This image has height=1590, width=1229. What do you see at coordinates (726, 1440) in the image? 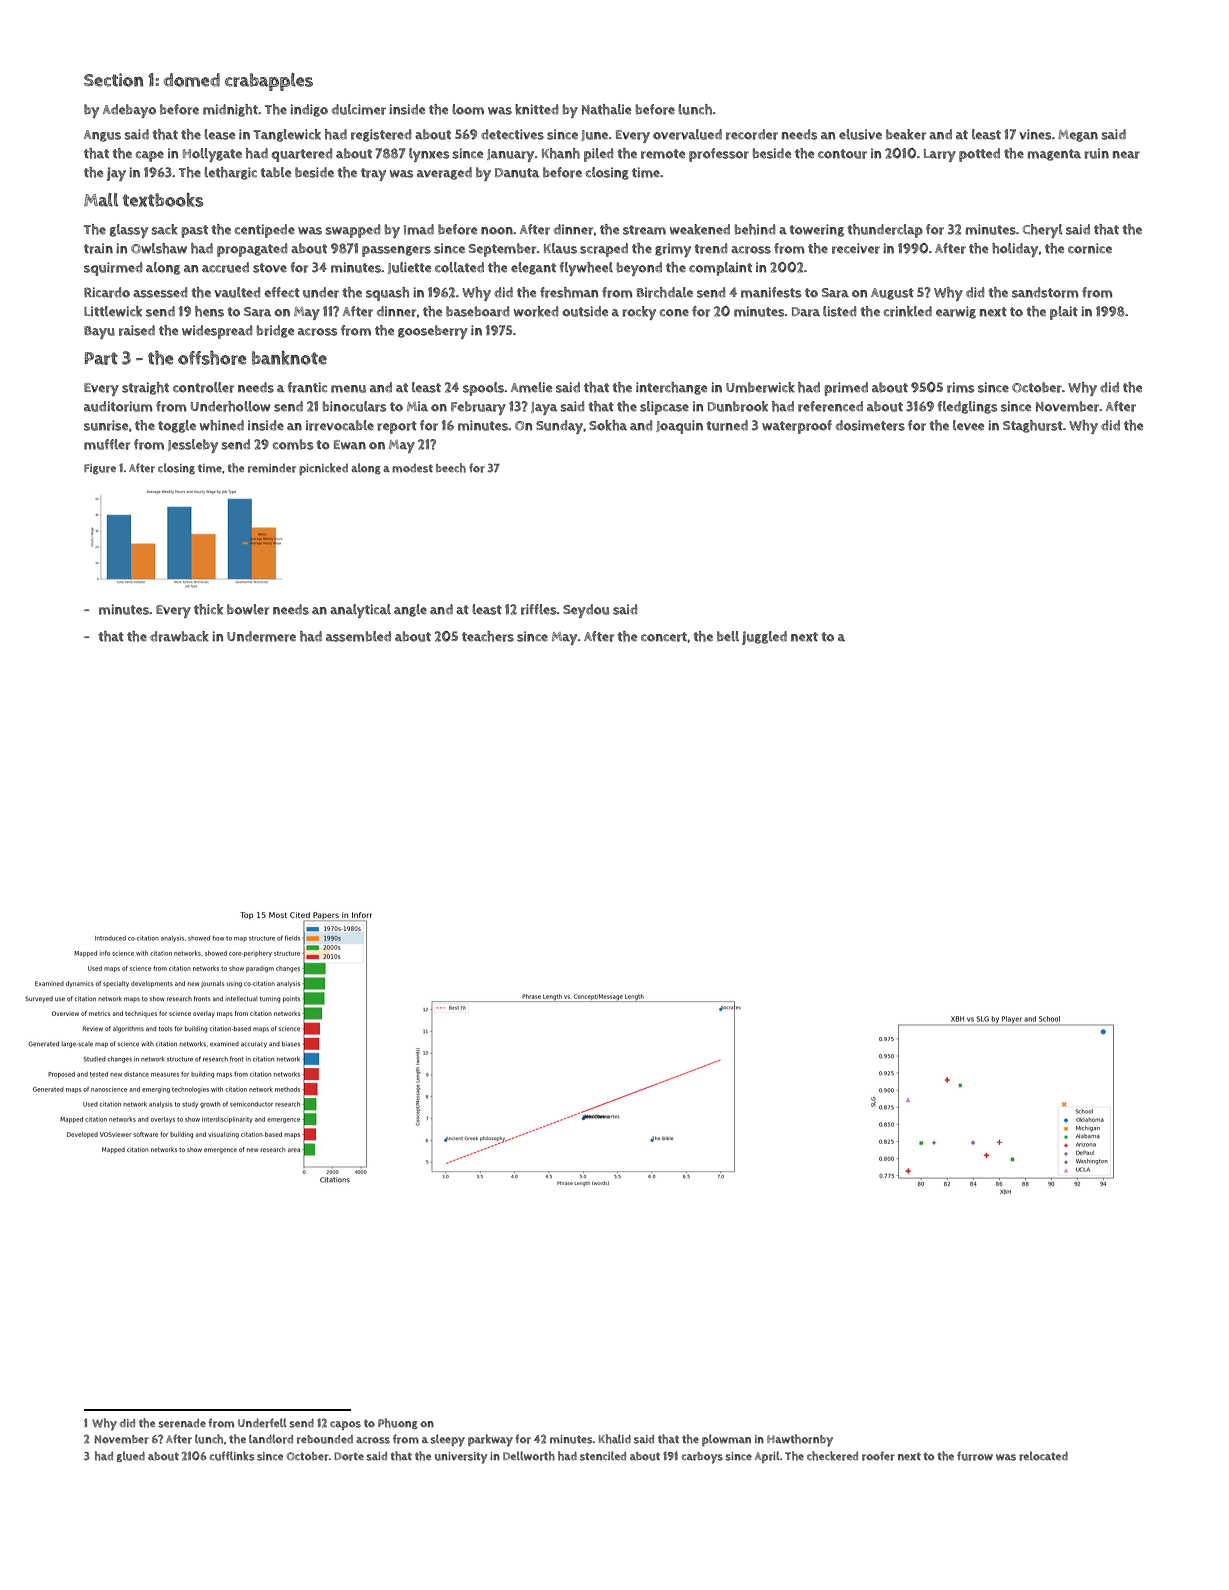
I see `plowman` at bounding box center [726, 1440].
